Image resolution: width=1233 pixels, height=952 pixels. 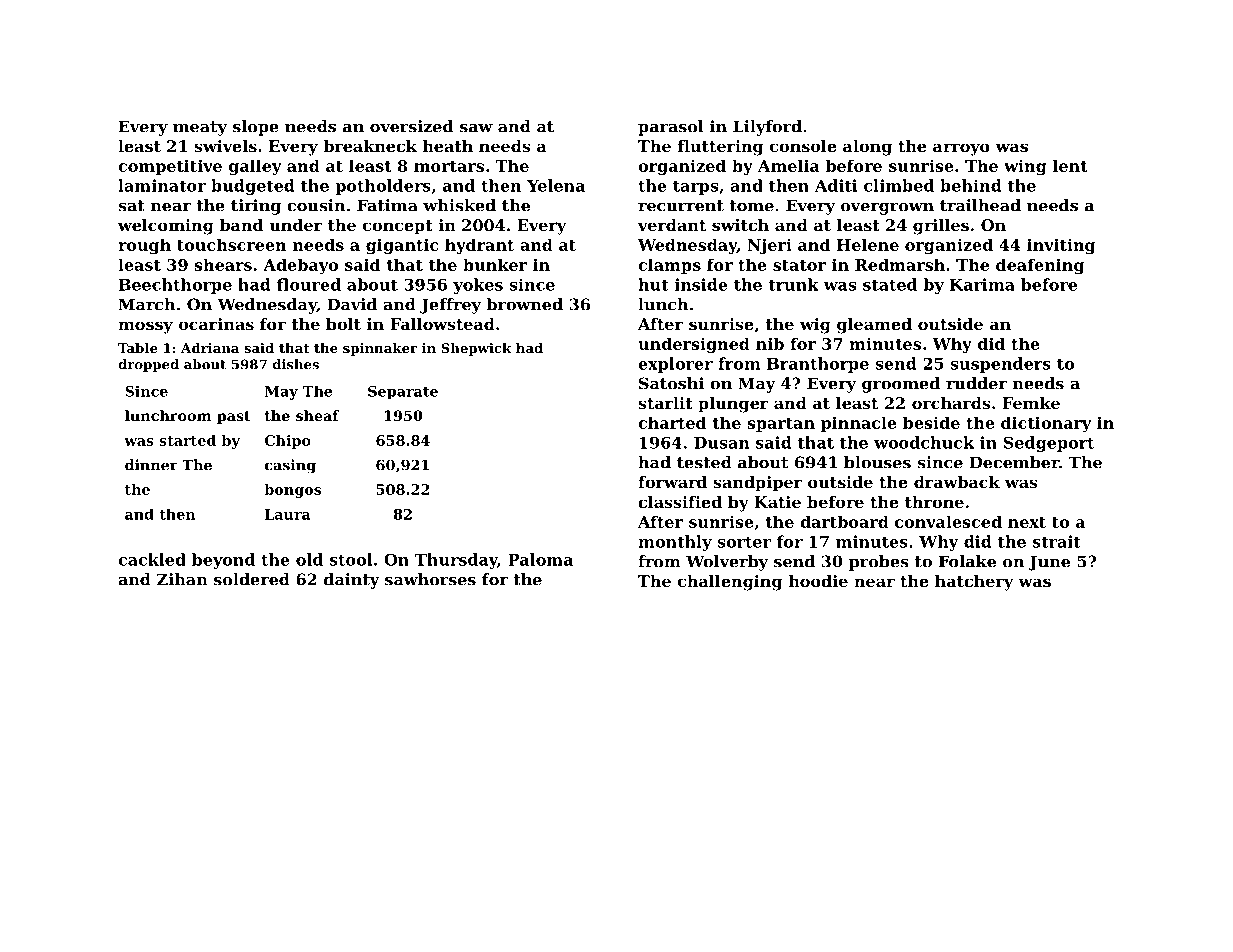 I want to click on Femke, so click(x=1031, y=403).
